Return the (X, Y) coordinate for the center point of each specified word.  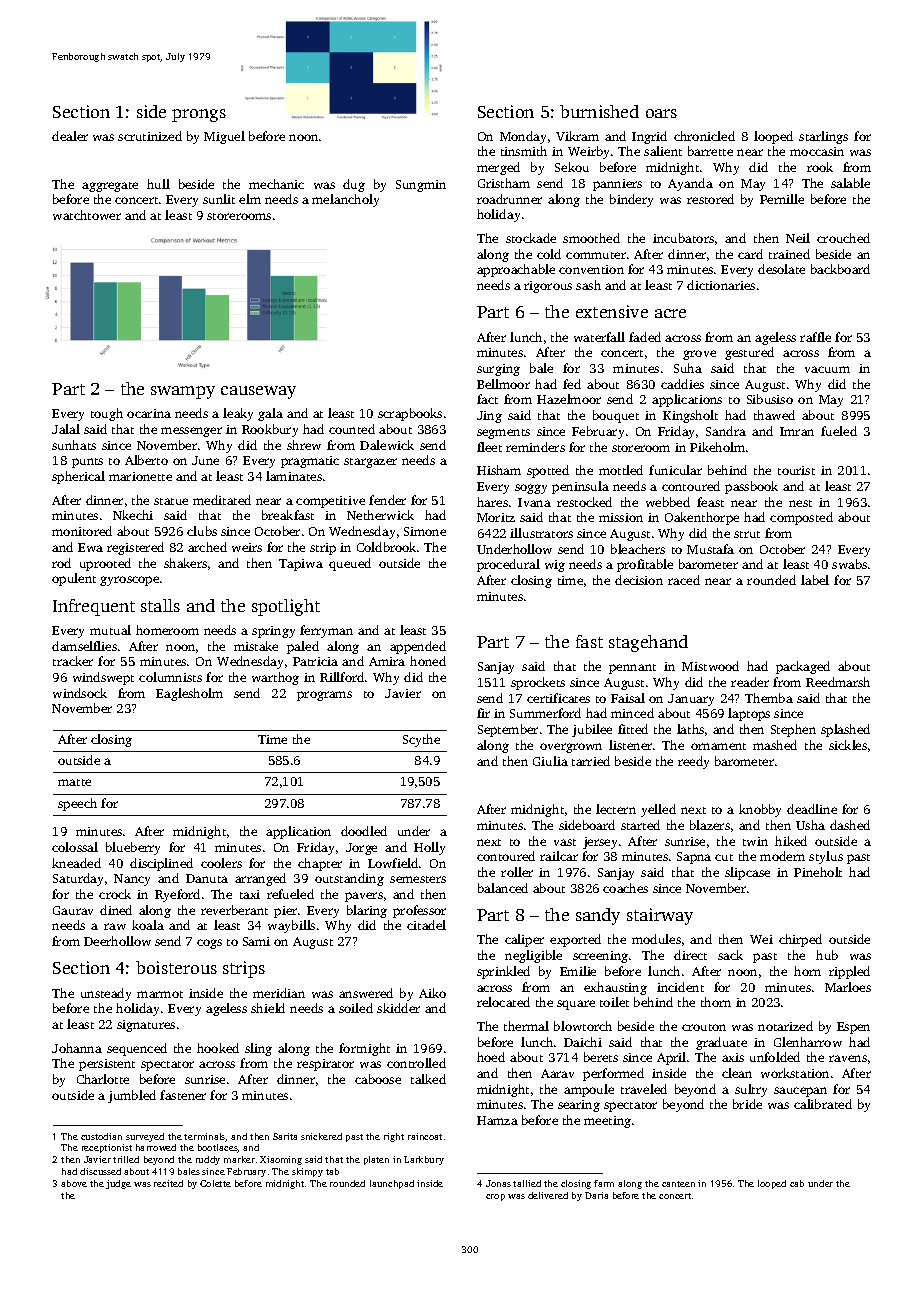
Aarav (557, 1073)
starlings (823, 137)
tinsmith (524, 151)
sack (730, 955)
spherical (78, 477)
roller (517, 872)
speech (77, 804)
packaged (803, 667)
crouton (704, 1027)
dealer (70, 136)
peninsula (580, 487)
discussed (100, 1171)
